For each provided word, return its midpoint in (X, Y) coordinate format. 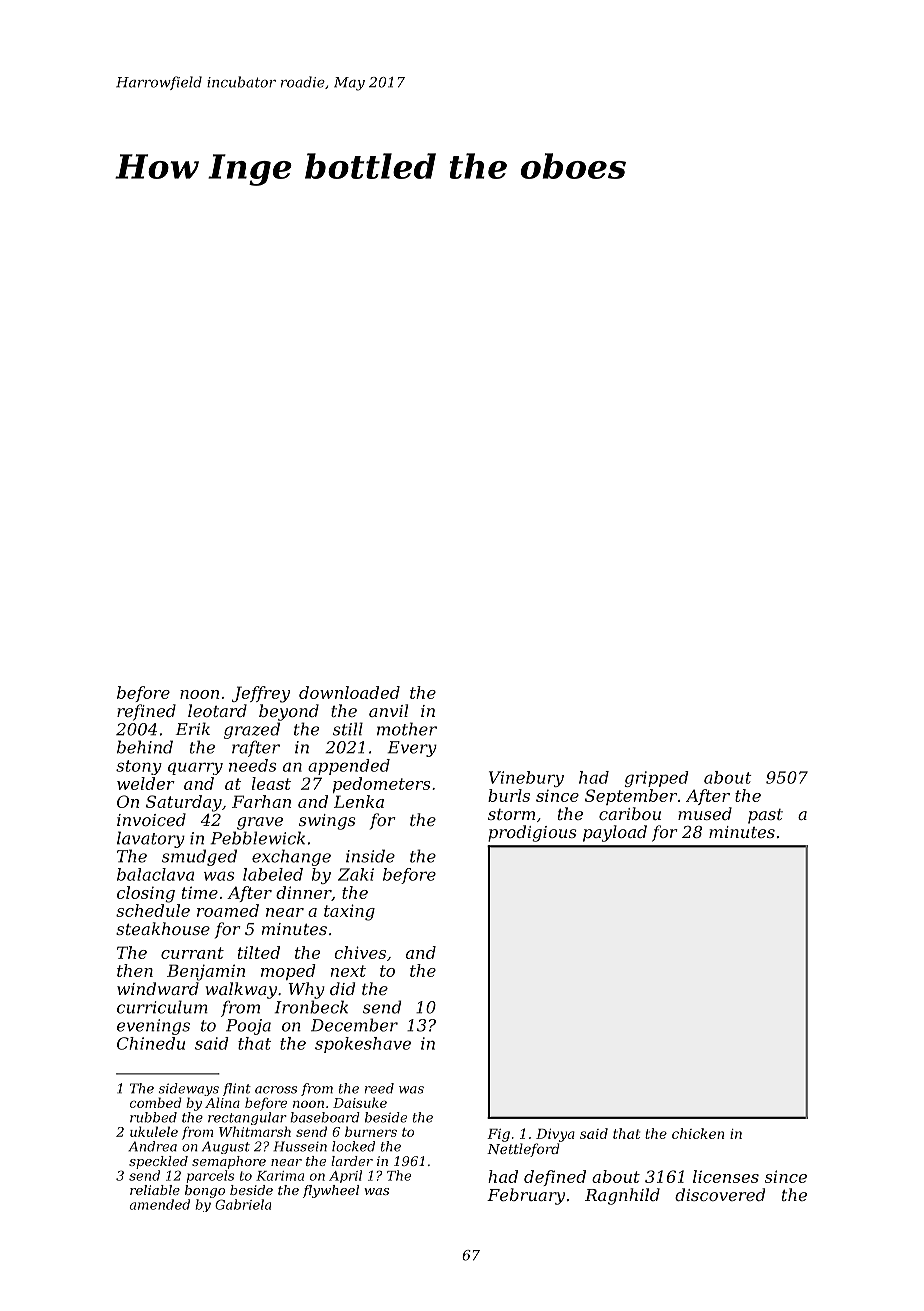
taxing (349, 912)
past (765, 816)
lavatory (151, 839)
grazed (252, 730)
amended (159, 1204)
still (348, 729)
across (276, 1090)
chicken (698, 1133)
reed (379, 1088)
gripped (657, 779)
